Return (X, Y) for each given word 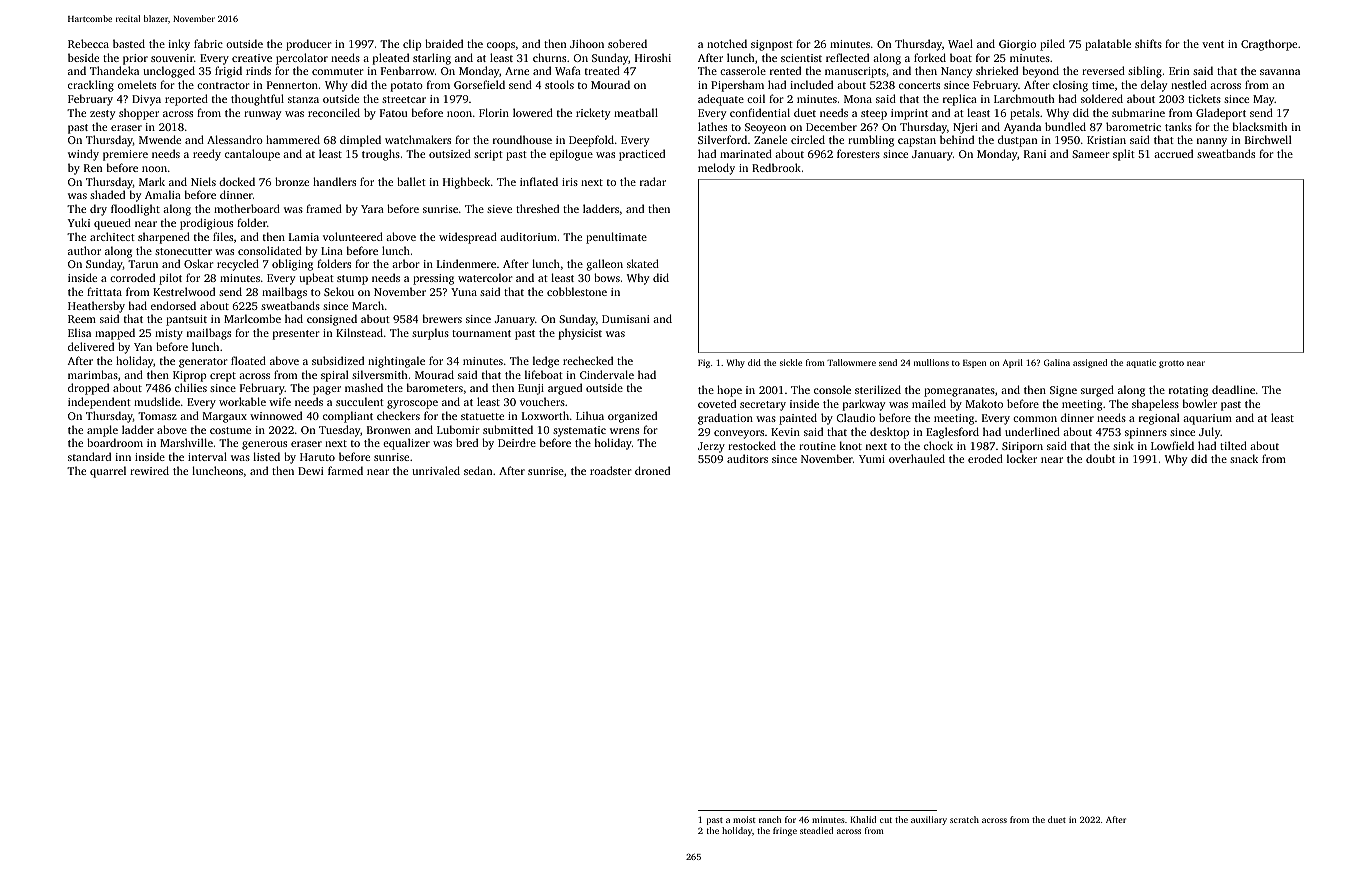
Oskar (198, 263)
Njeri (965, 128)
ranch (770, 819)
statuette (482, 416)
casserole (743, 70)
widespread (468, 238)
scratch (964, 819)
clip (412, 45)
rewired (149, 470)
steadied (816, 830)
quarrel (108, 472)
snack (1244, 458)
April (1013, 363)
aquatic (1141, 363)
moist (744, 819)
